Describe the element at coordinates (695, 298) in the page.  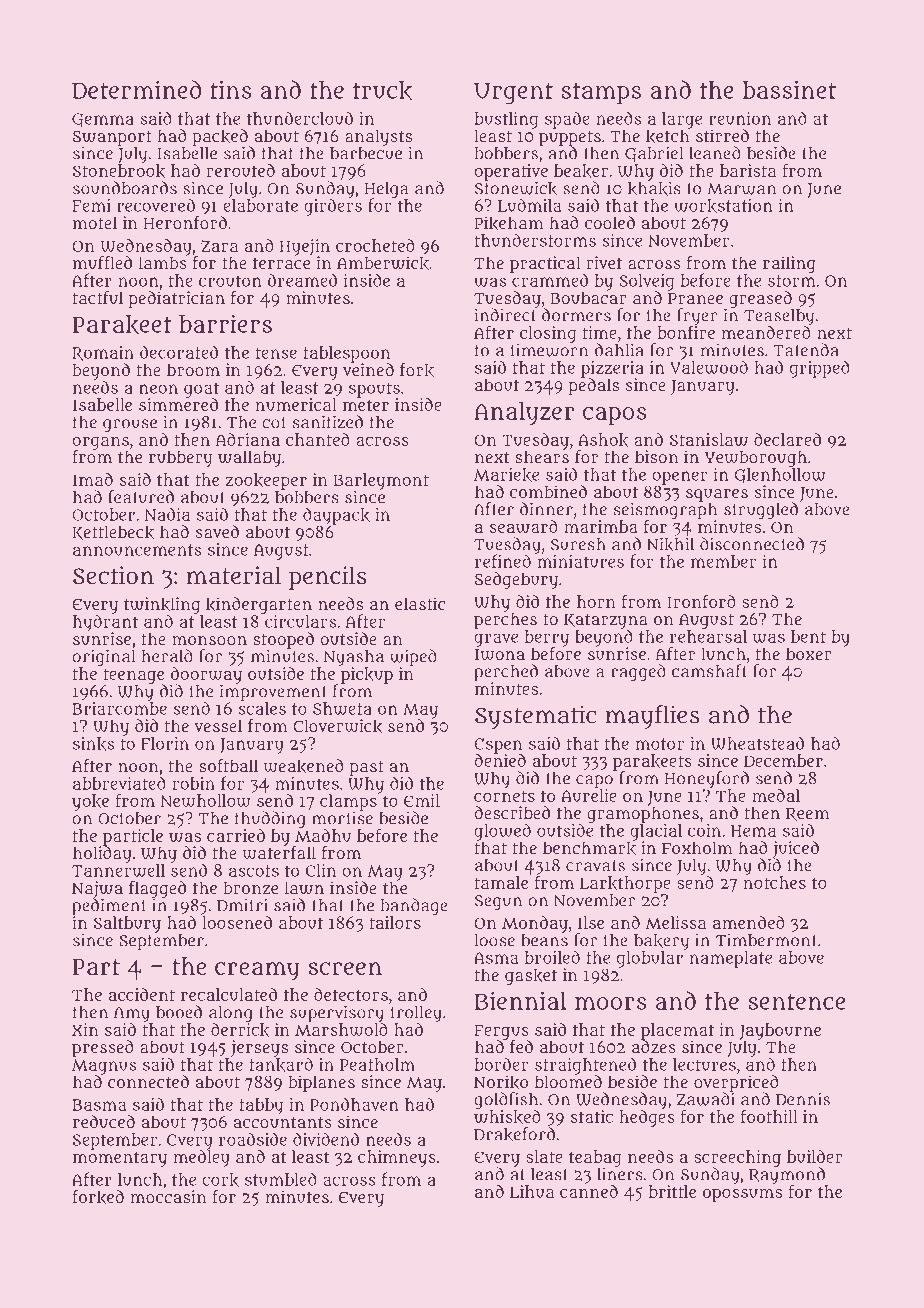
I see `Pranee` at that location.
